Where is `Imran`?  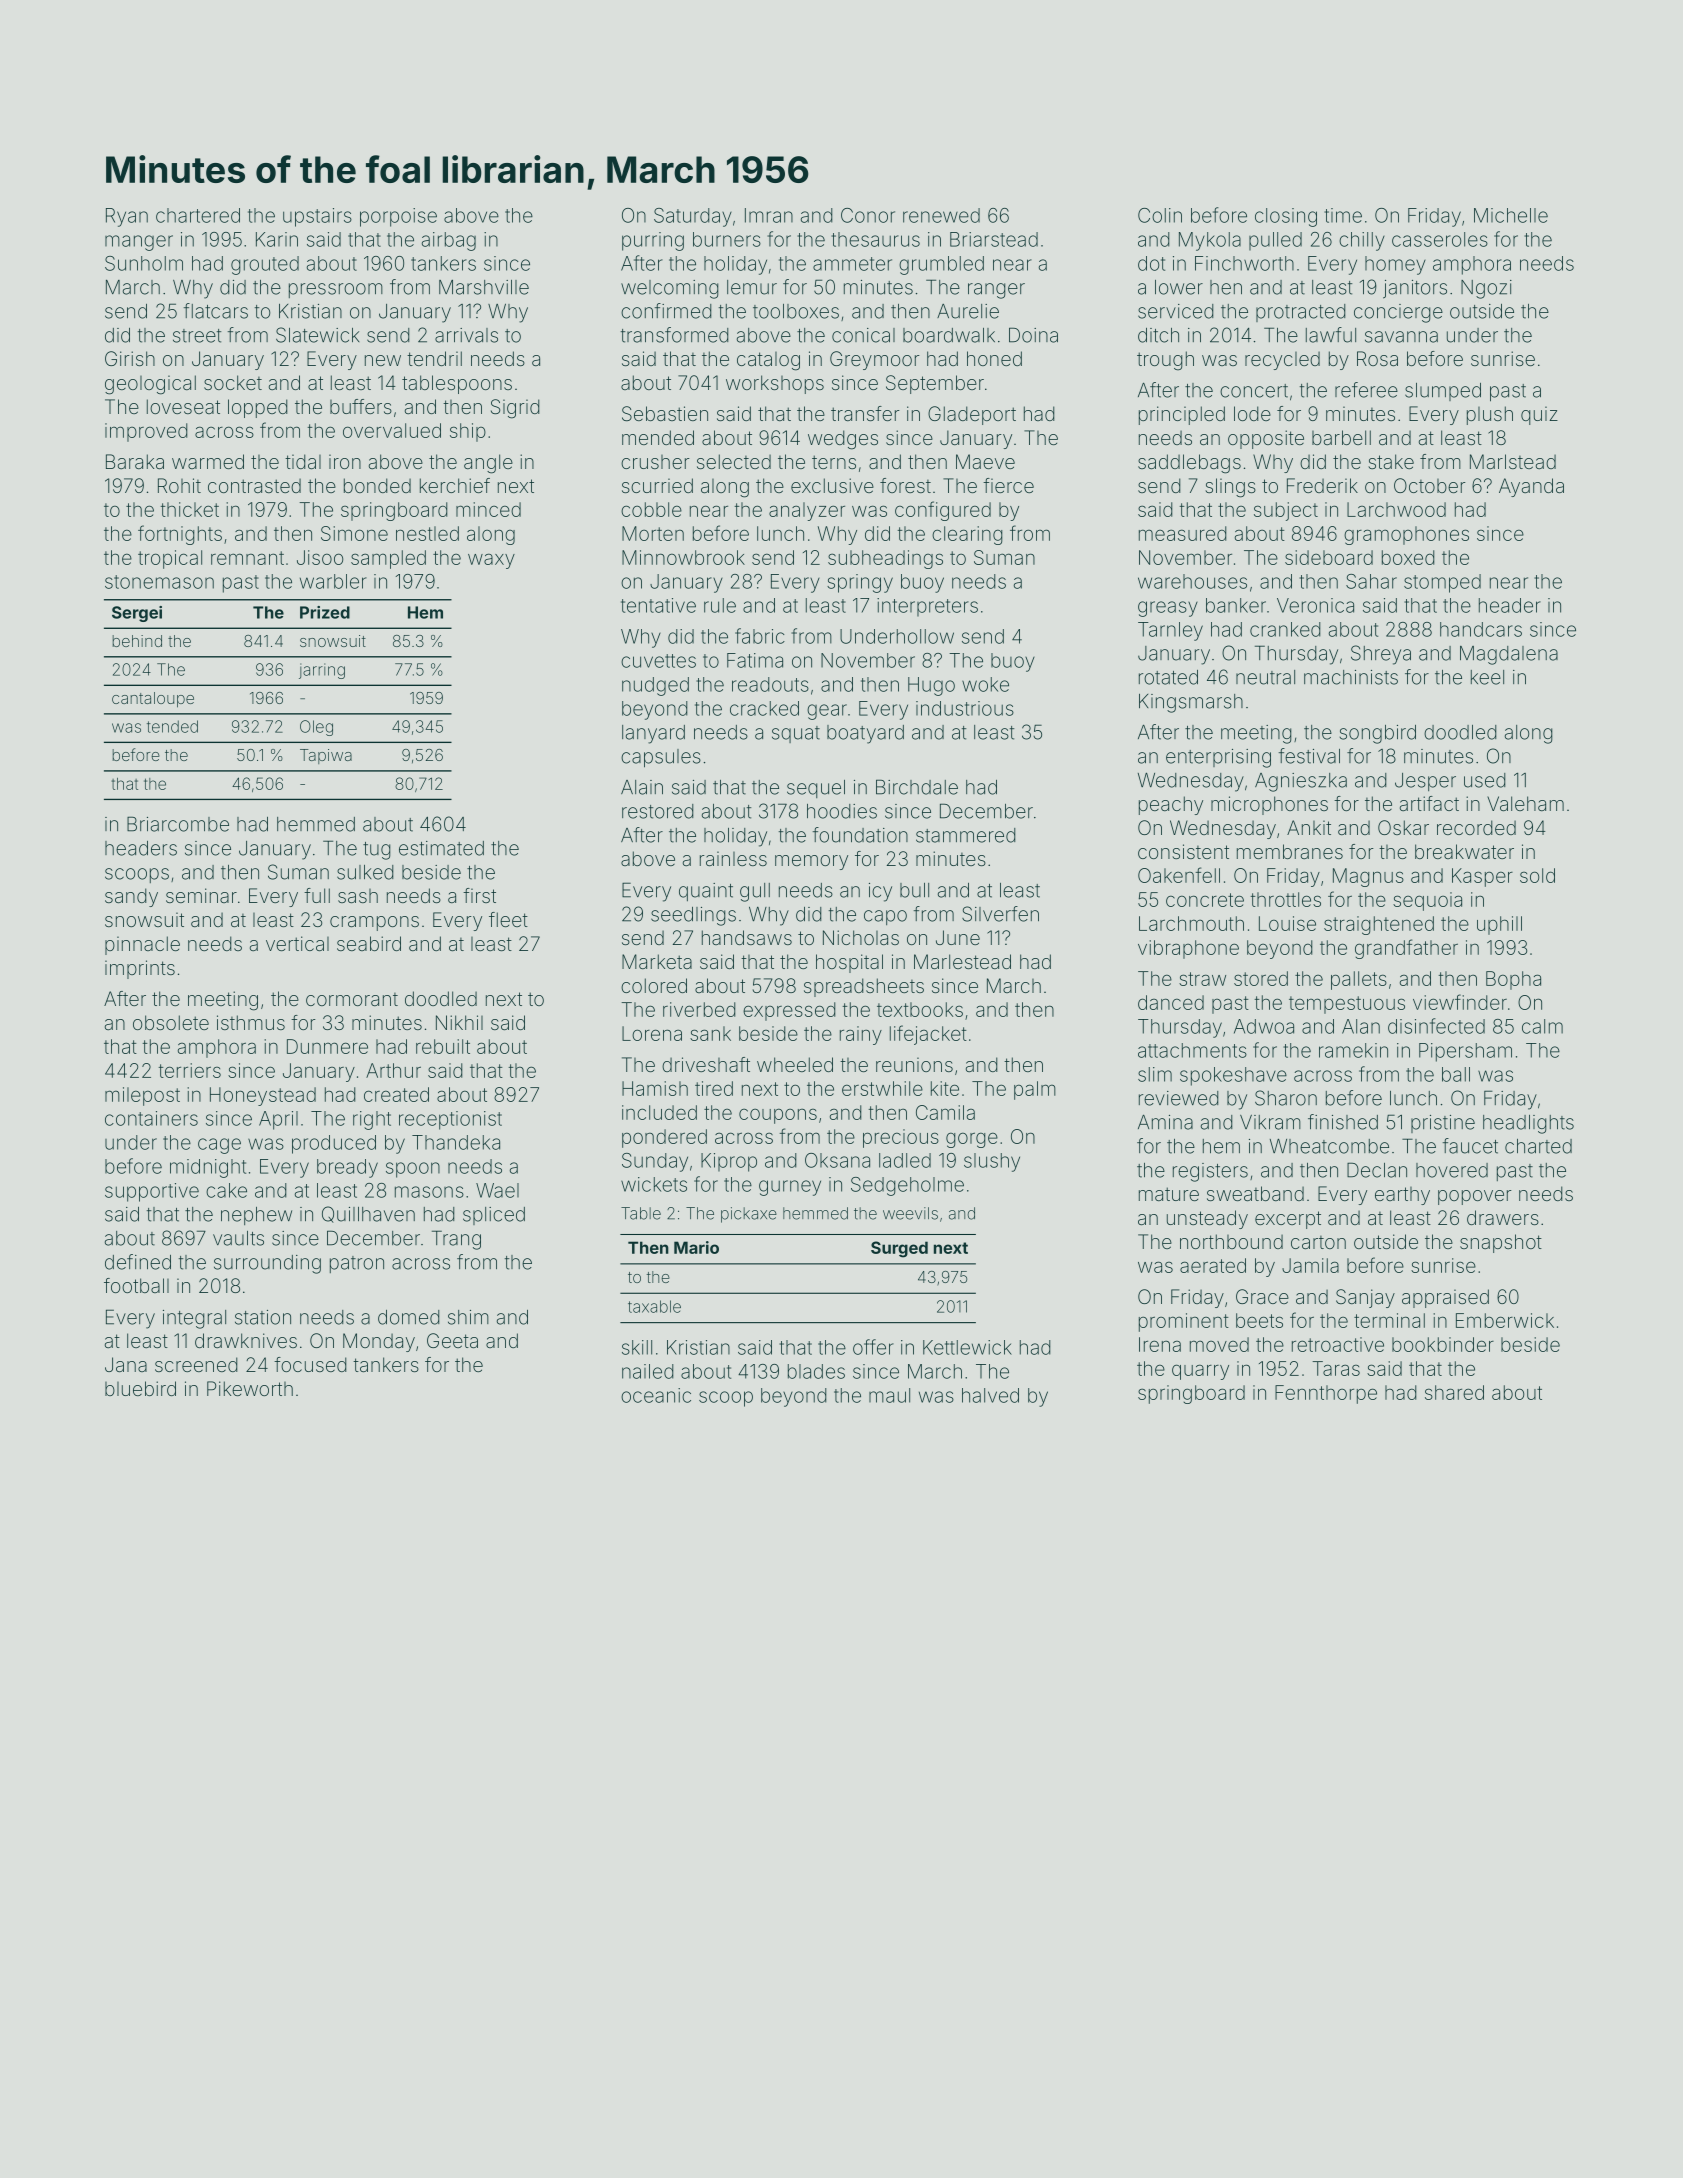 Imran is located at coordinates (769, 215).
